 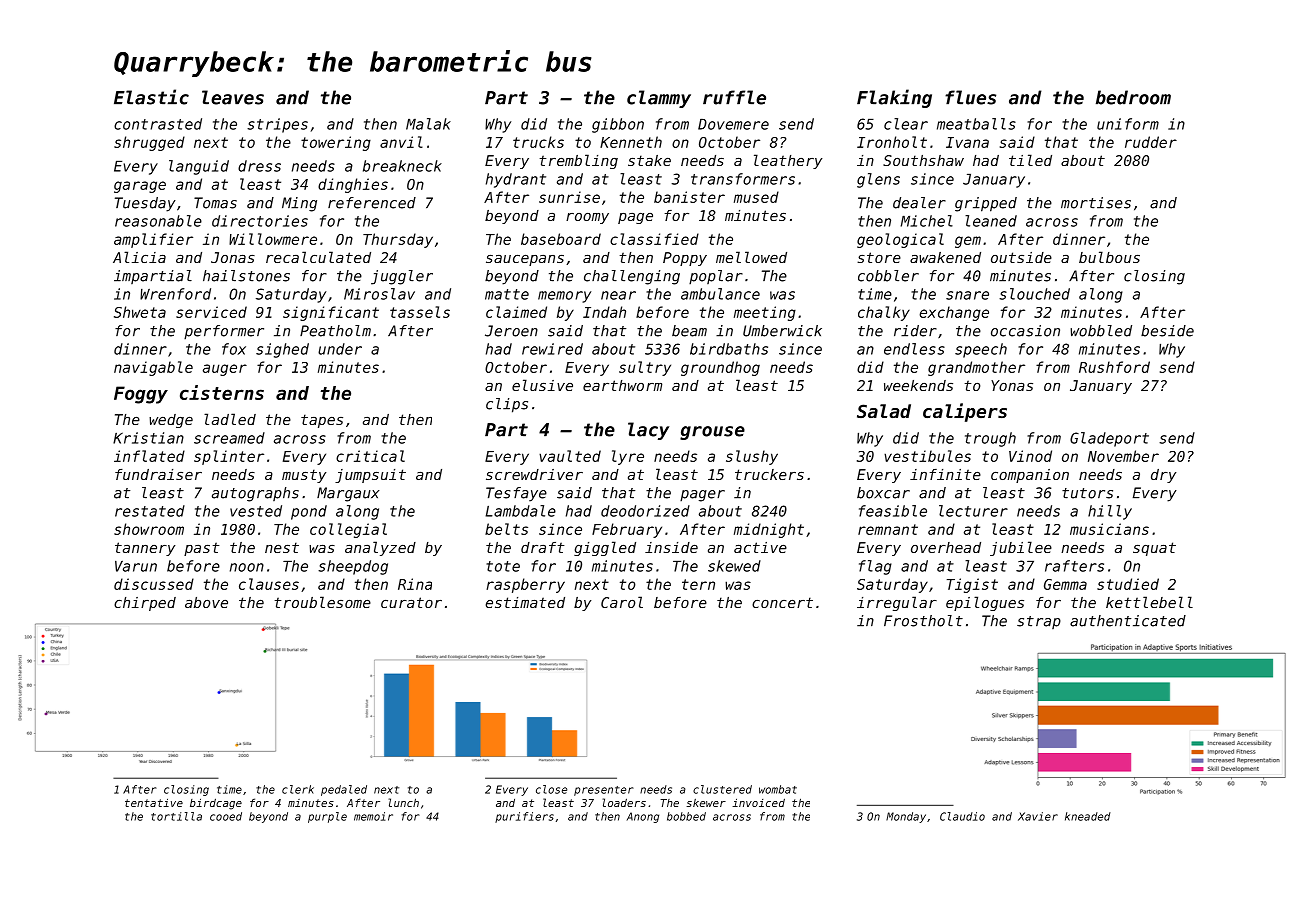 I want to click on Ivana, so click(x=967, y=142).
